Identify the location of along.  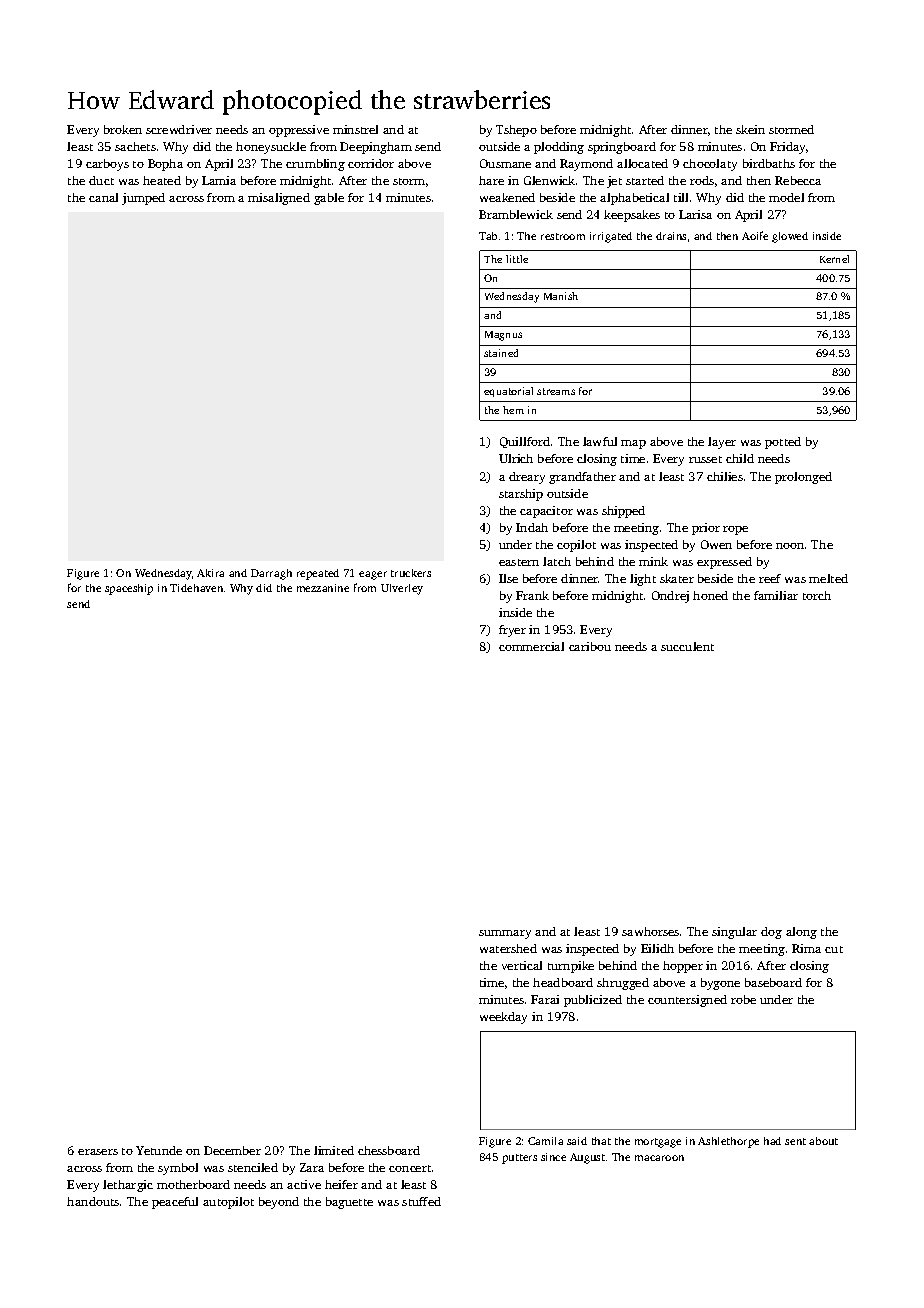
(801, 933).
